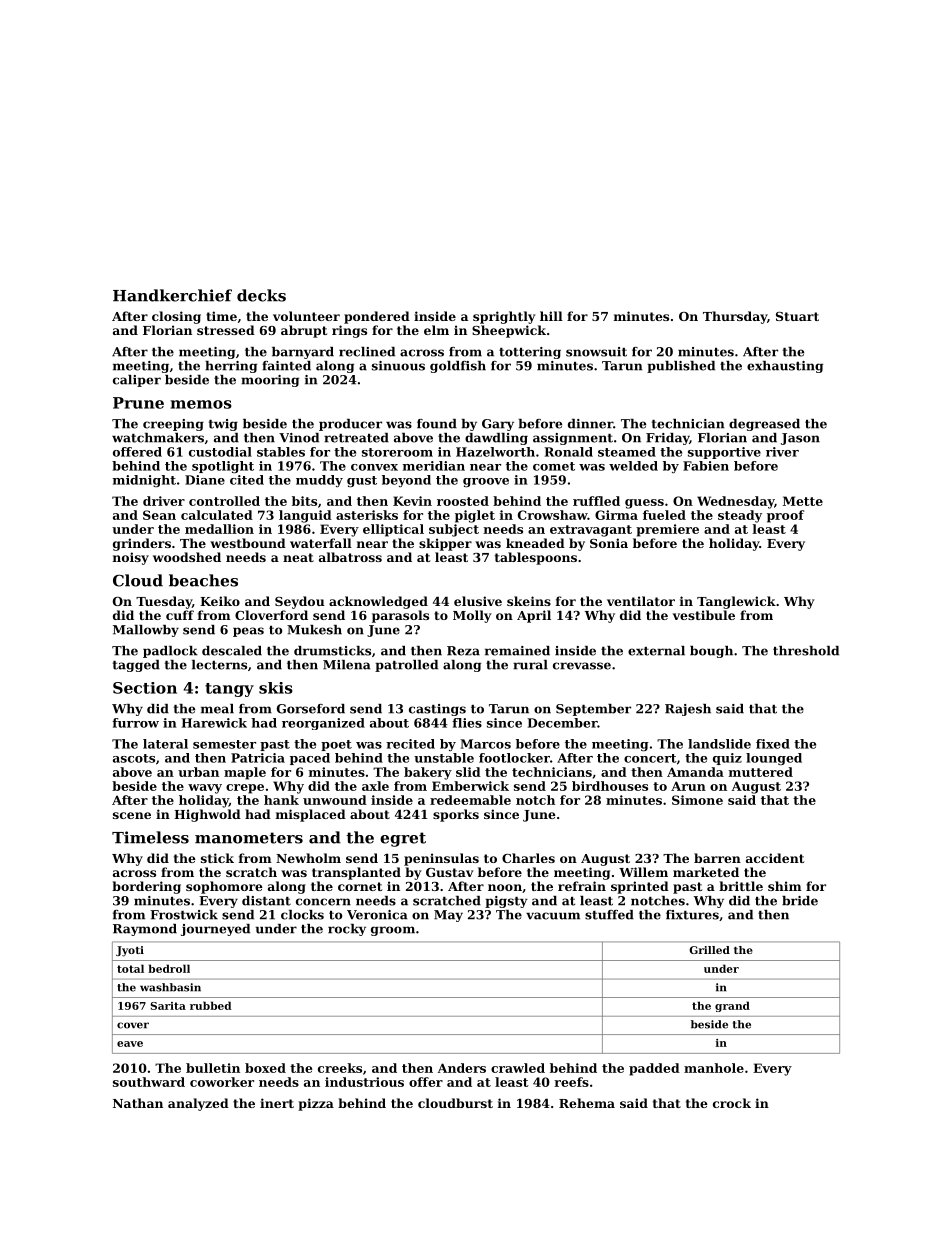 The height and width of the page is (1233, 952). I want to click on hill, so click(551, 316).
